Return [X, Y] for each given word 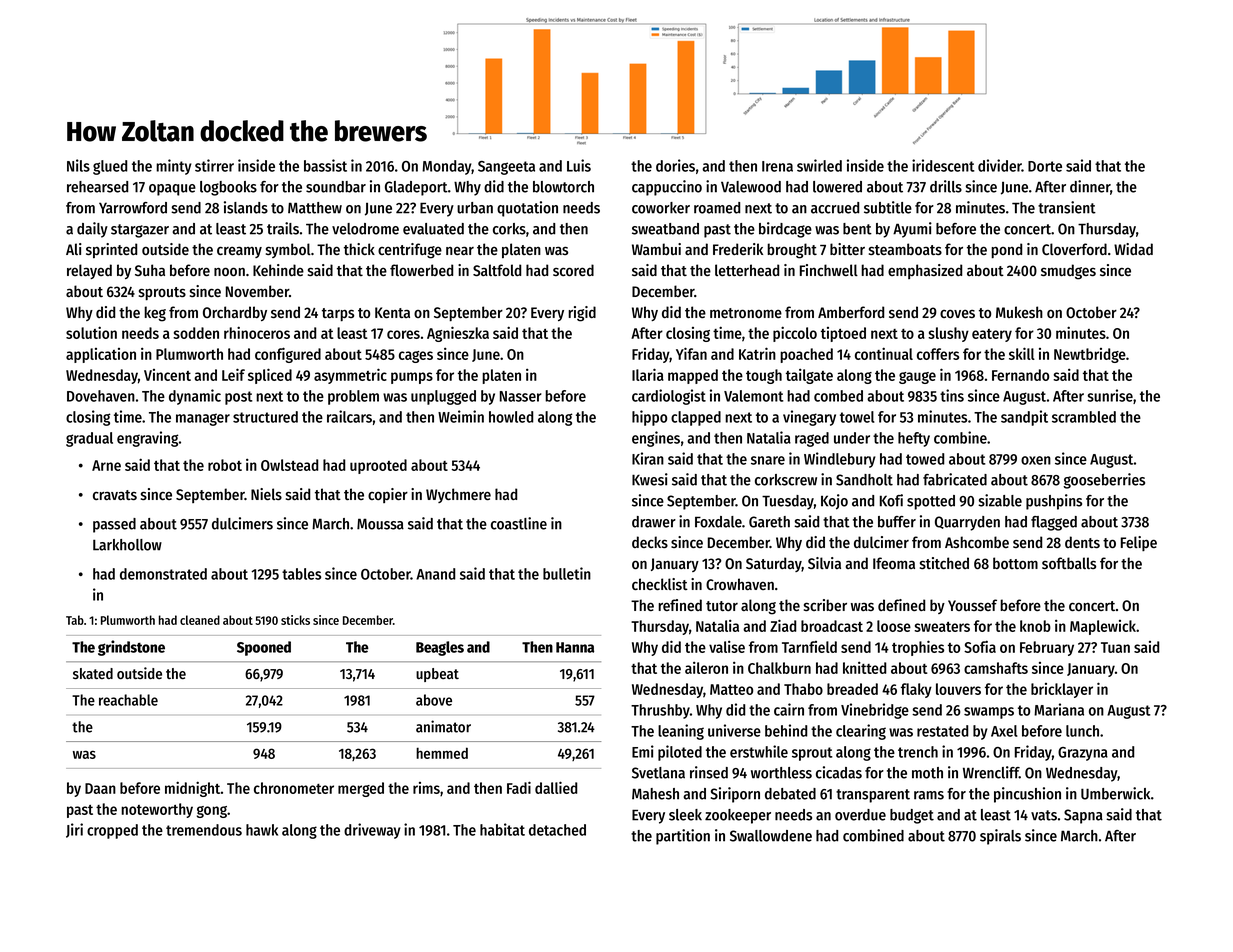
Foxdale [718, 522]
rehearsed [97, 187]
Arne [106, 465]
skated [93, 673]
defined [901, 605]
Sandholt [864, 480]
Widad [1133, 249]
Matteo [731, 689]
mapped [693, 376]
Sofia [980, 646]
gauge [917, 378]
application [101, 355]
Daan [100, 788]
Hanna [575, 647]
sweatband [665, 229]
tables [301, 574]
